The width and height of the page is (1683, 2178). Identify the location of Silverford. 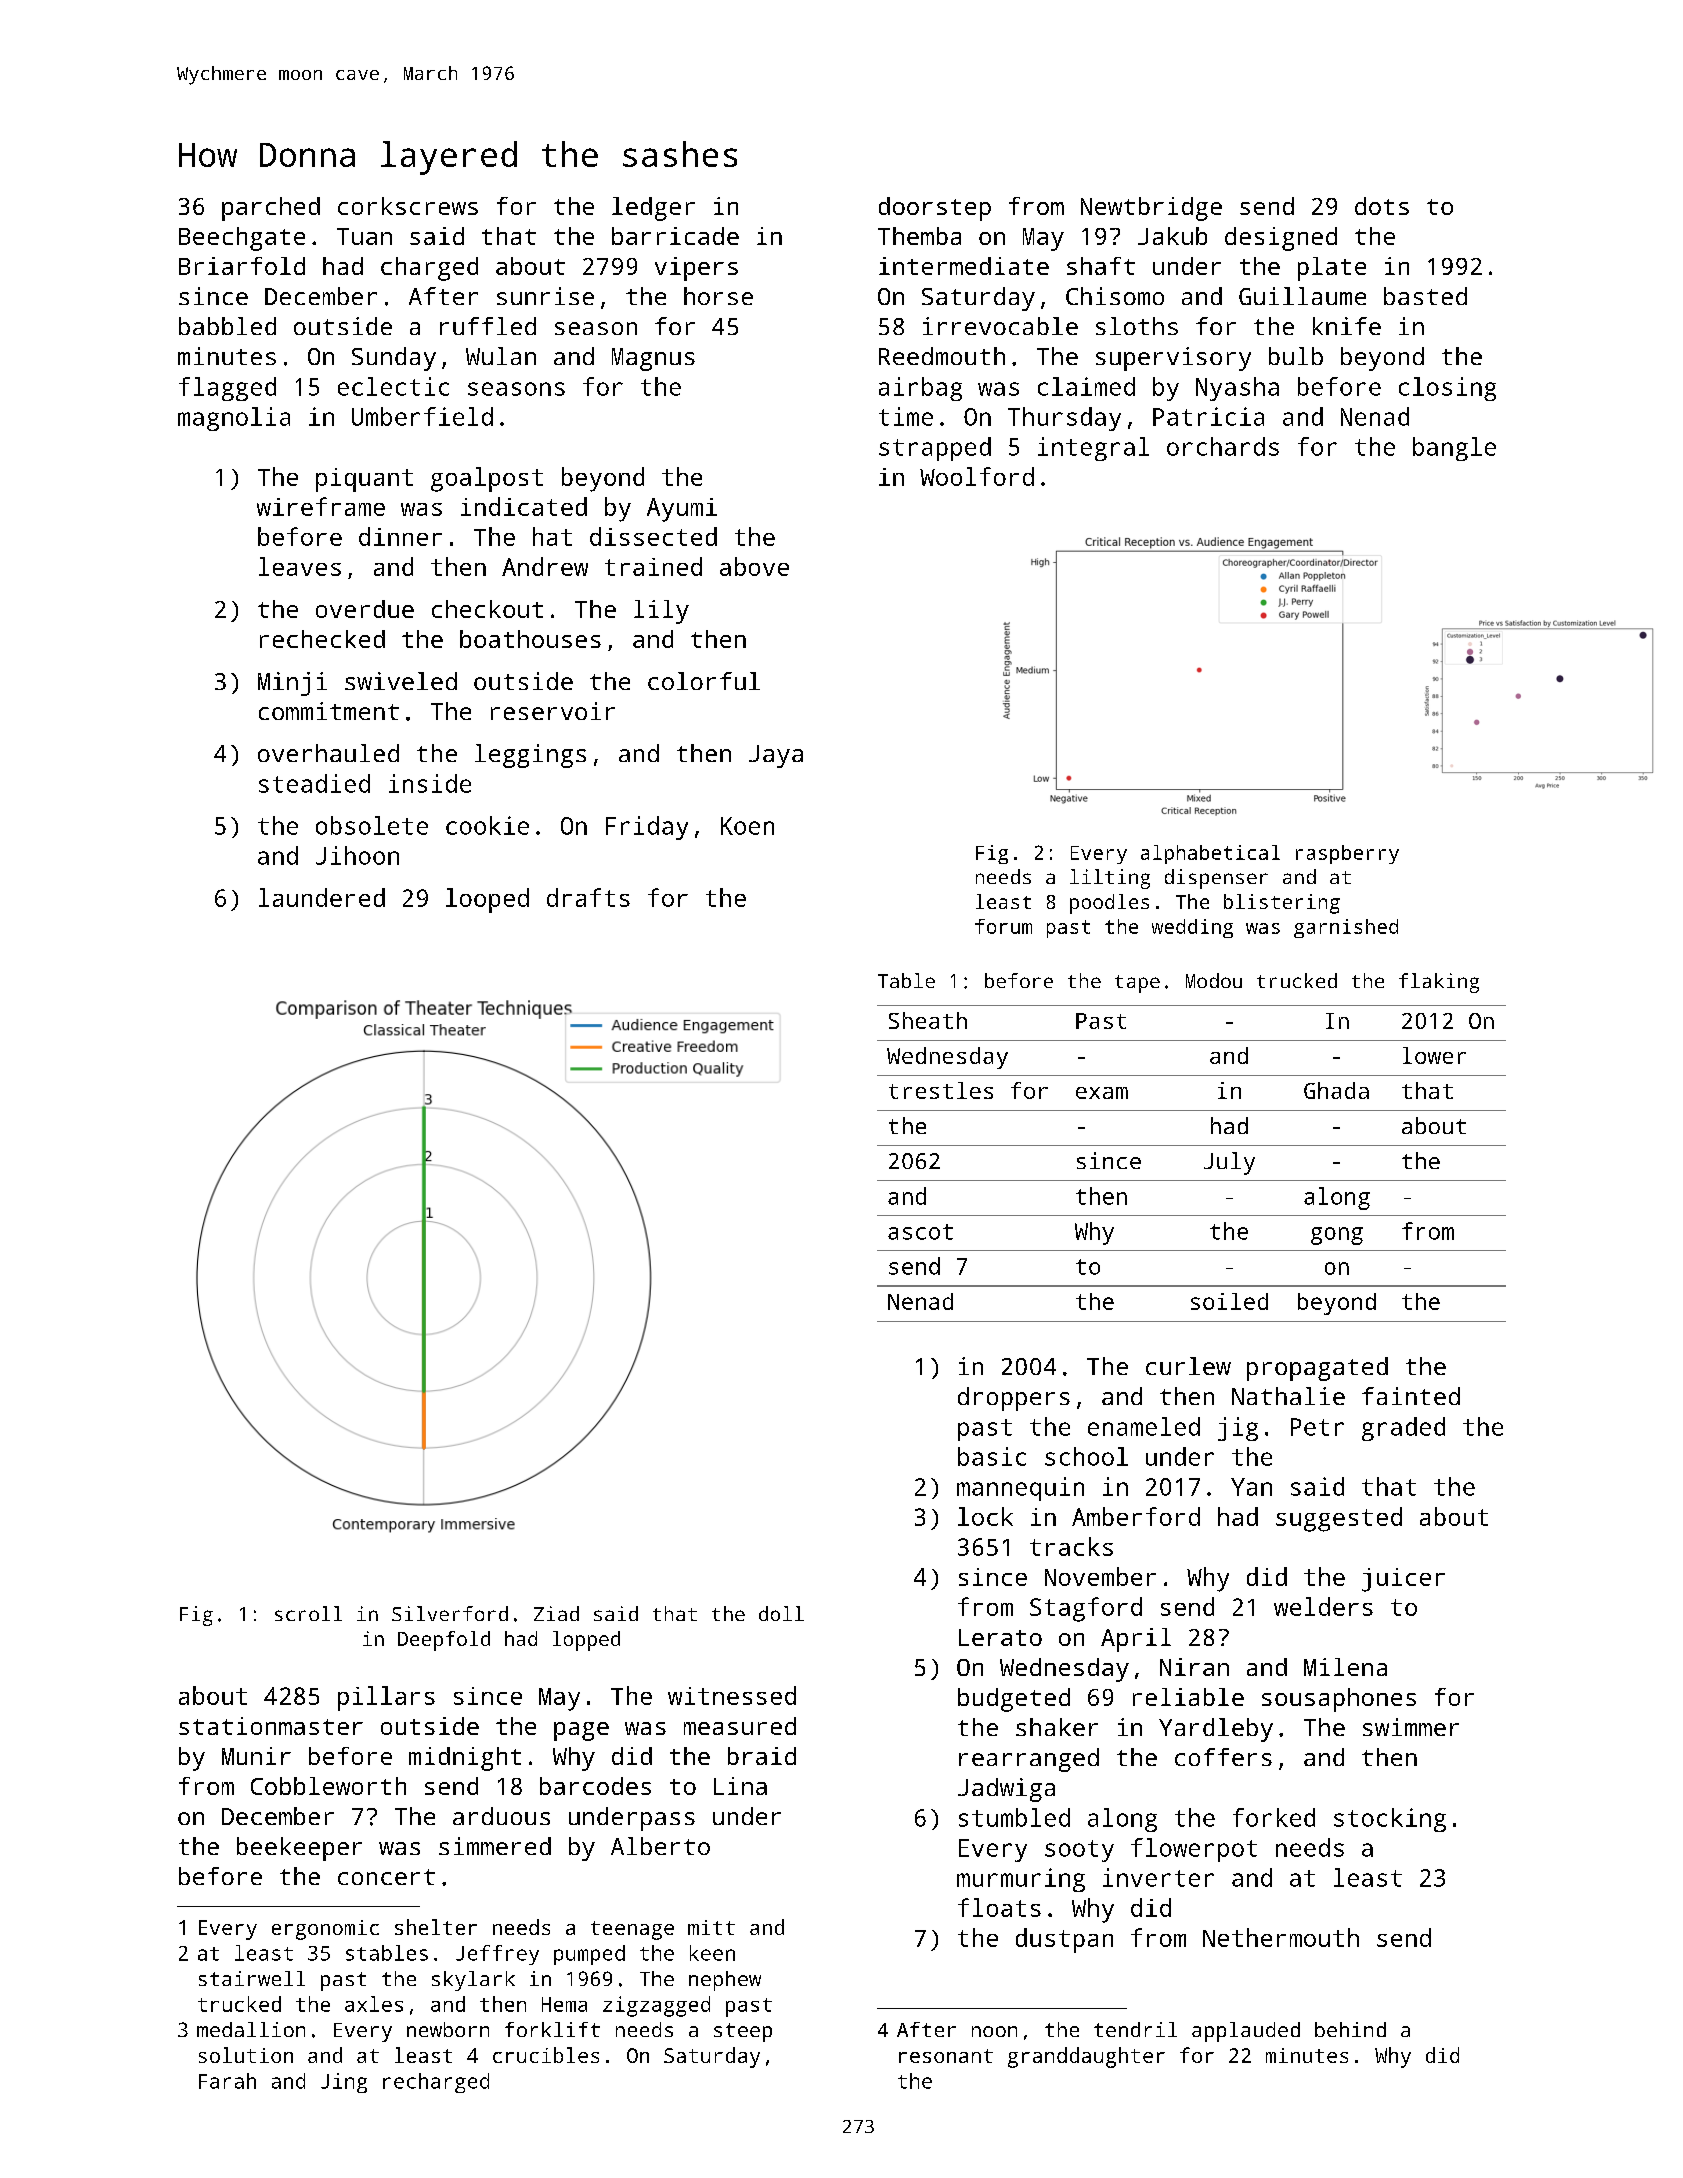
(450, 1613).
